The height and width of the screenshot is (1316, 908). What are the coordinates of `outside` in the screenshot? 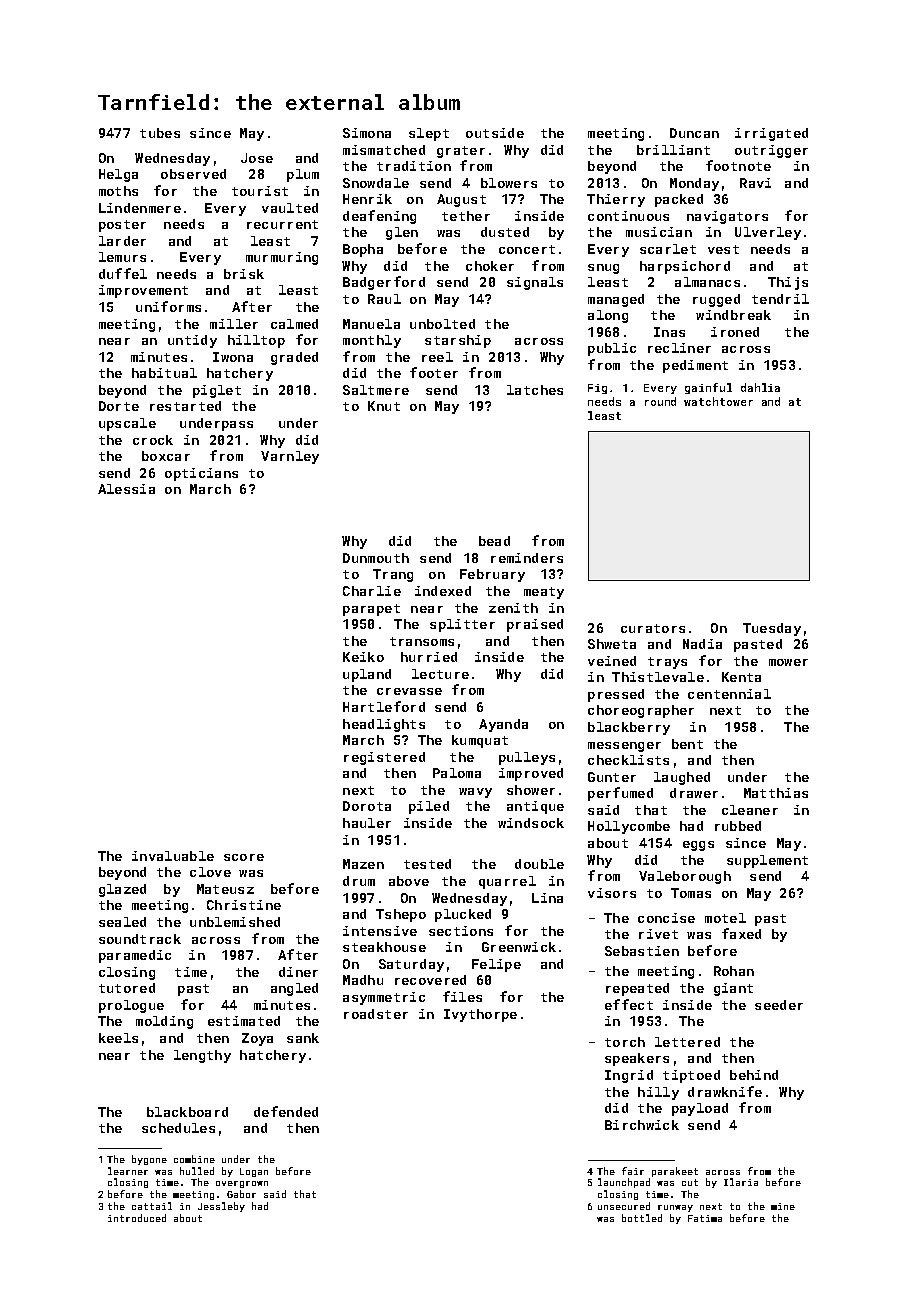 It's located at (495, 133).
